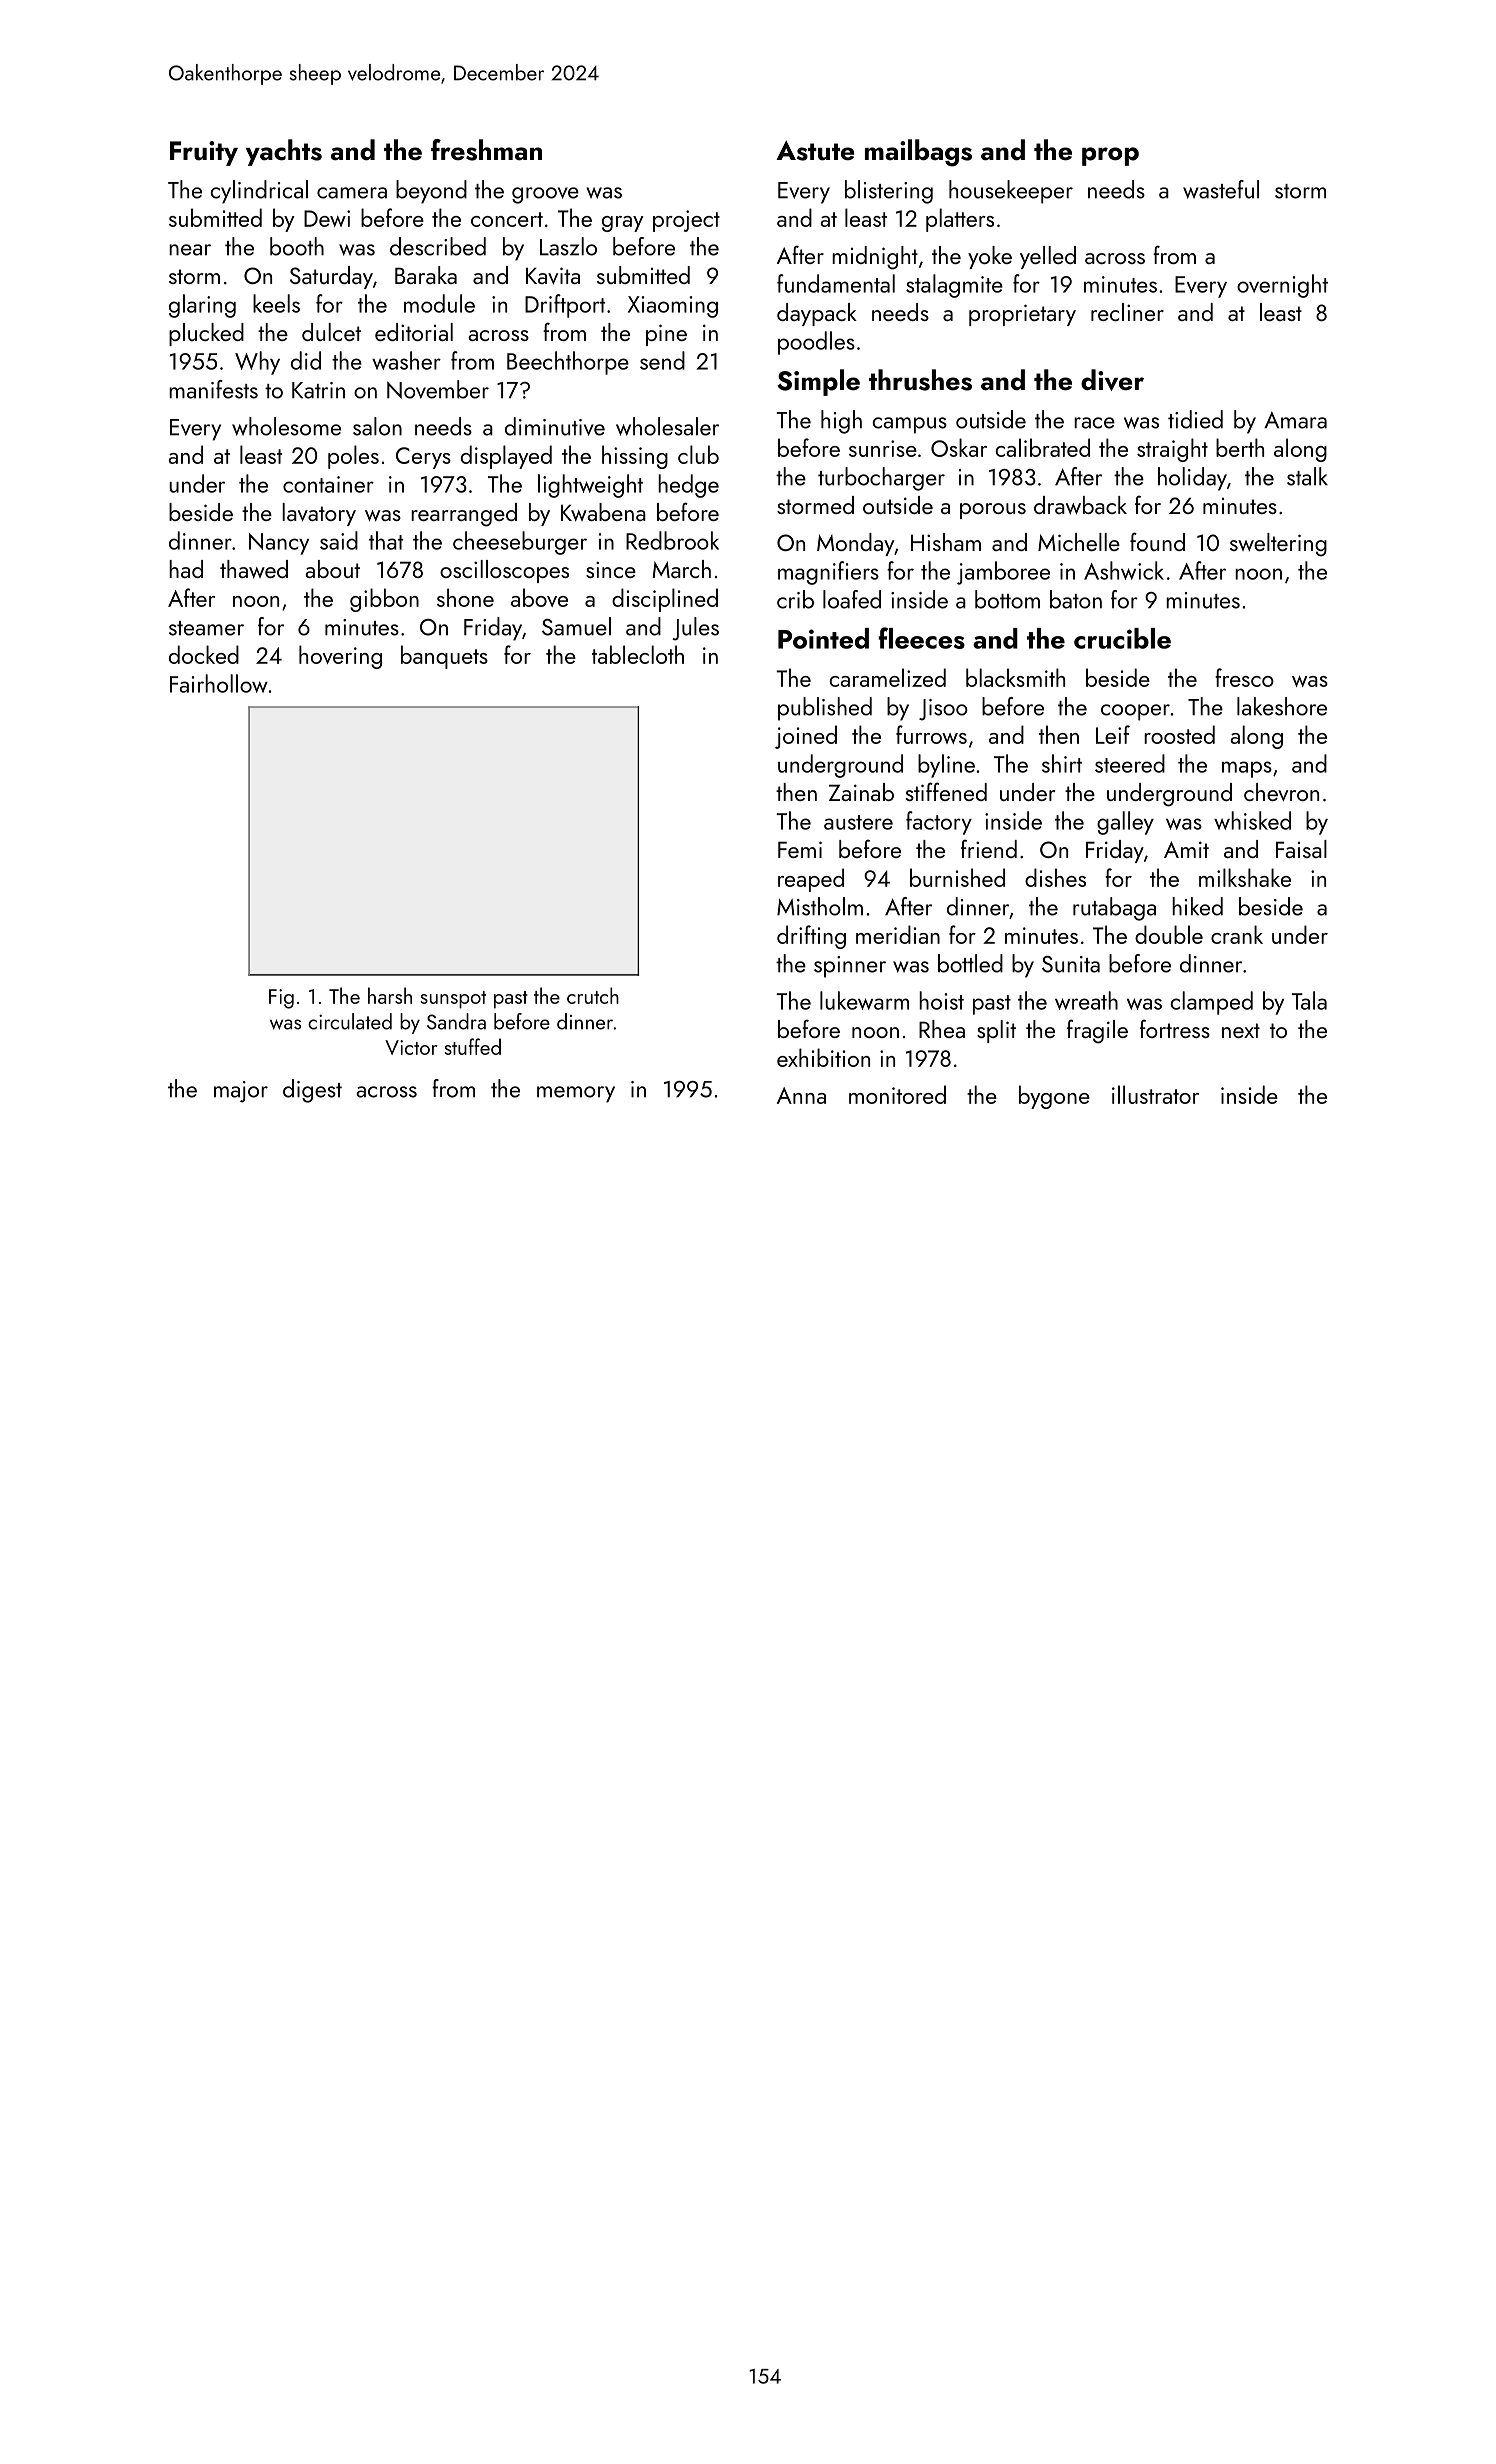 The width and height of the image is (1496, 2464). What do you see at coordinates (823, 638) in the image?
I see `Pointed` at bounding box center [823, 638].
